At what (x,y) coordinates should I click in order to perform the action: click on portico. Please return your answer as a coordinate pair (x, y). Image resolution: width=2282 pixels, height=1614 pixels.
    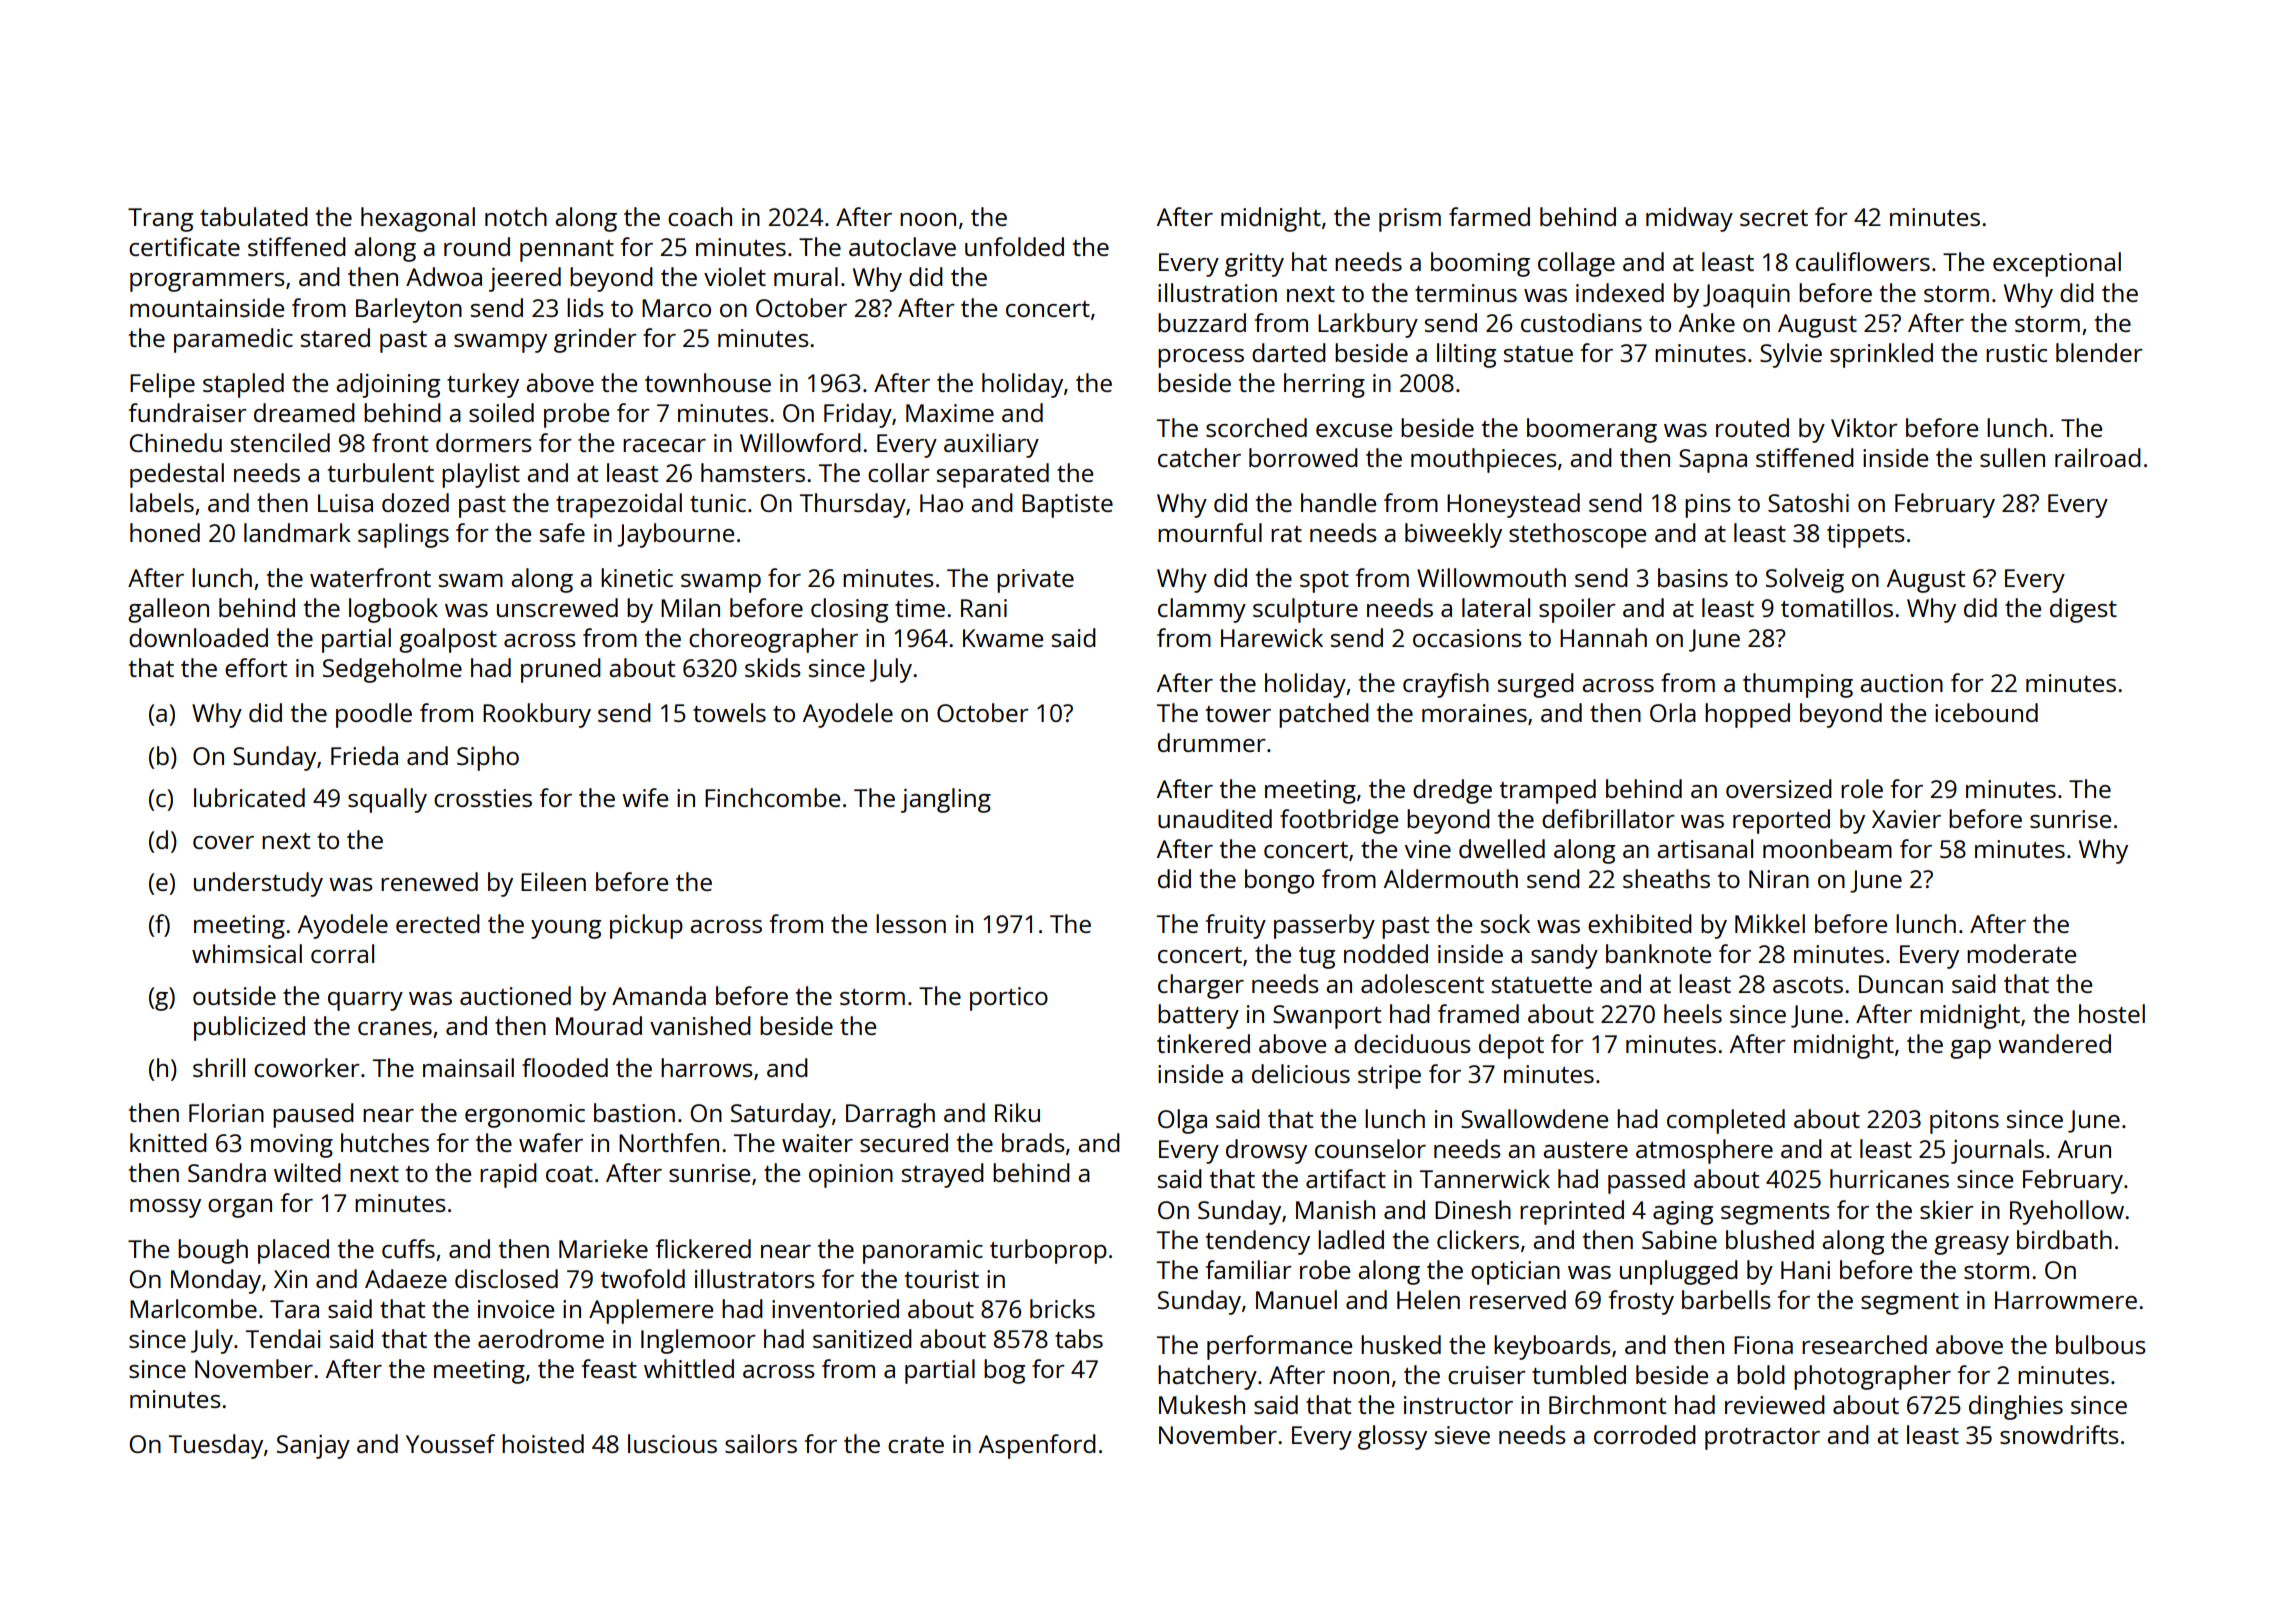
    Looking at the image, I should click on (1009, 999).
